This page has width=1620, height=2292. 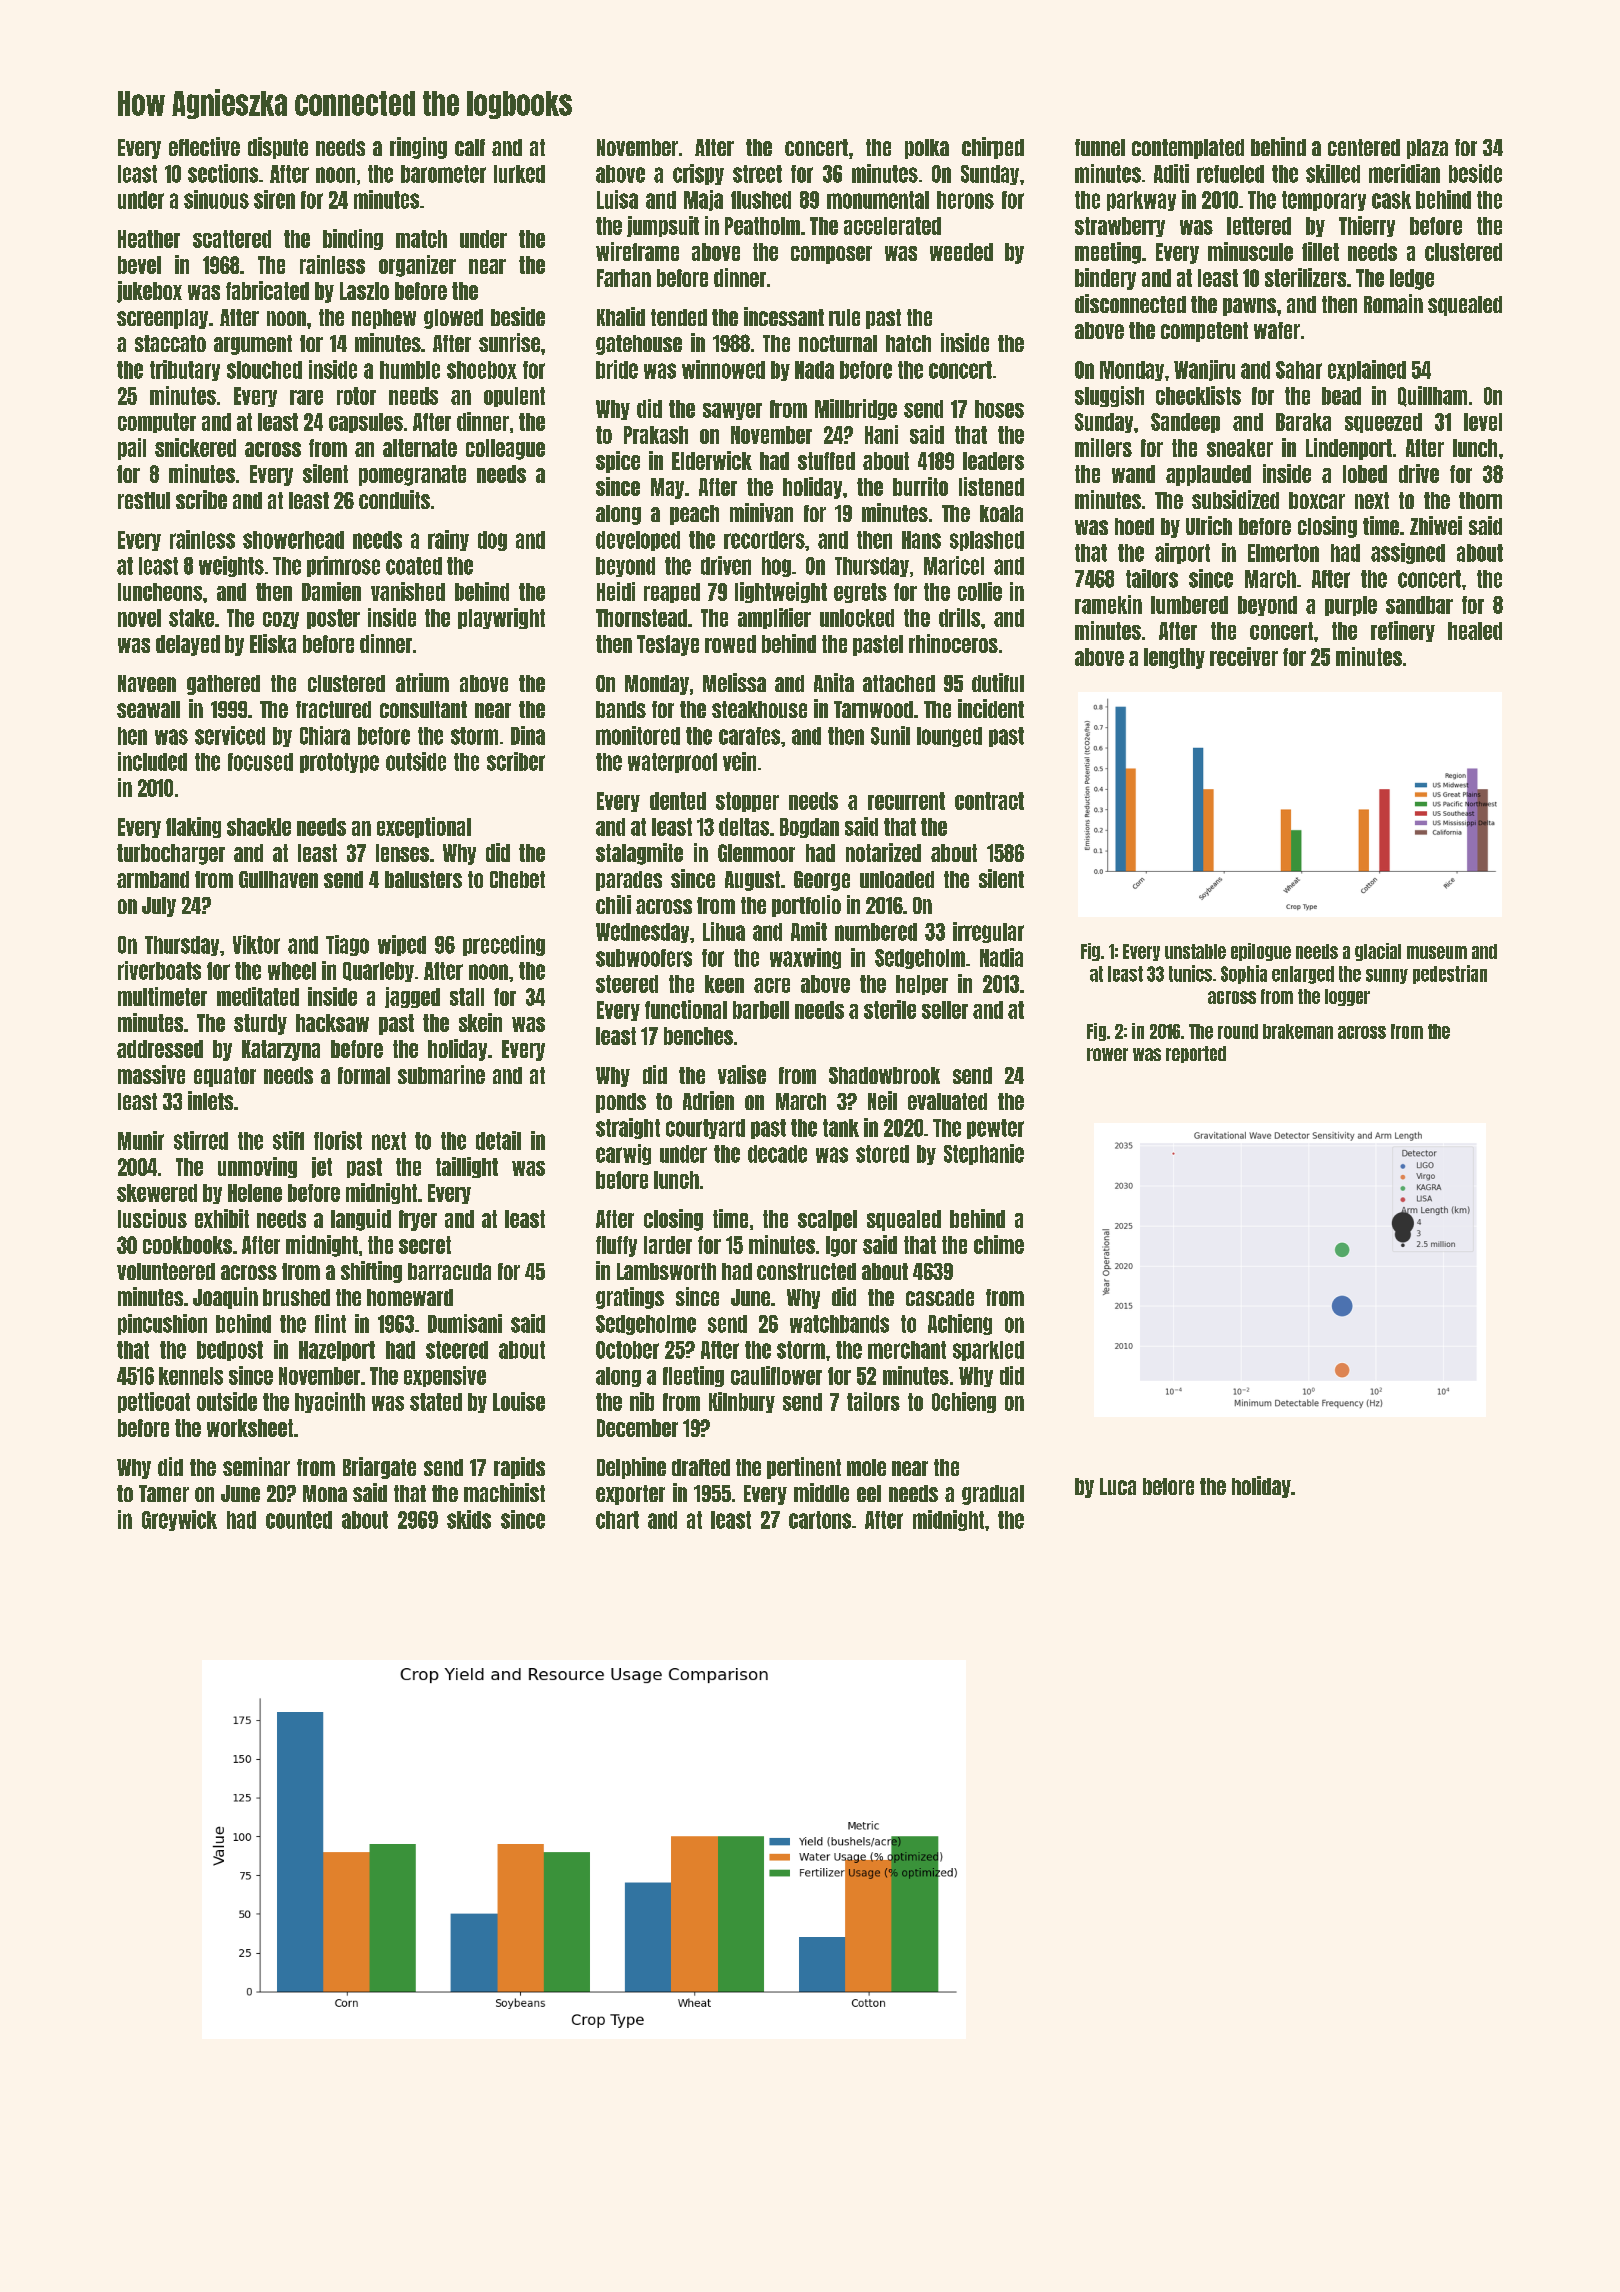 What do you see at coordinates (470, 147) in the page?
I see `calf` at bounding box center [470, 147].
